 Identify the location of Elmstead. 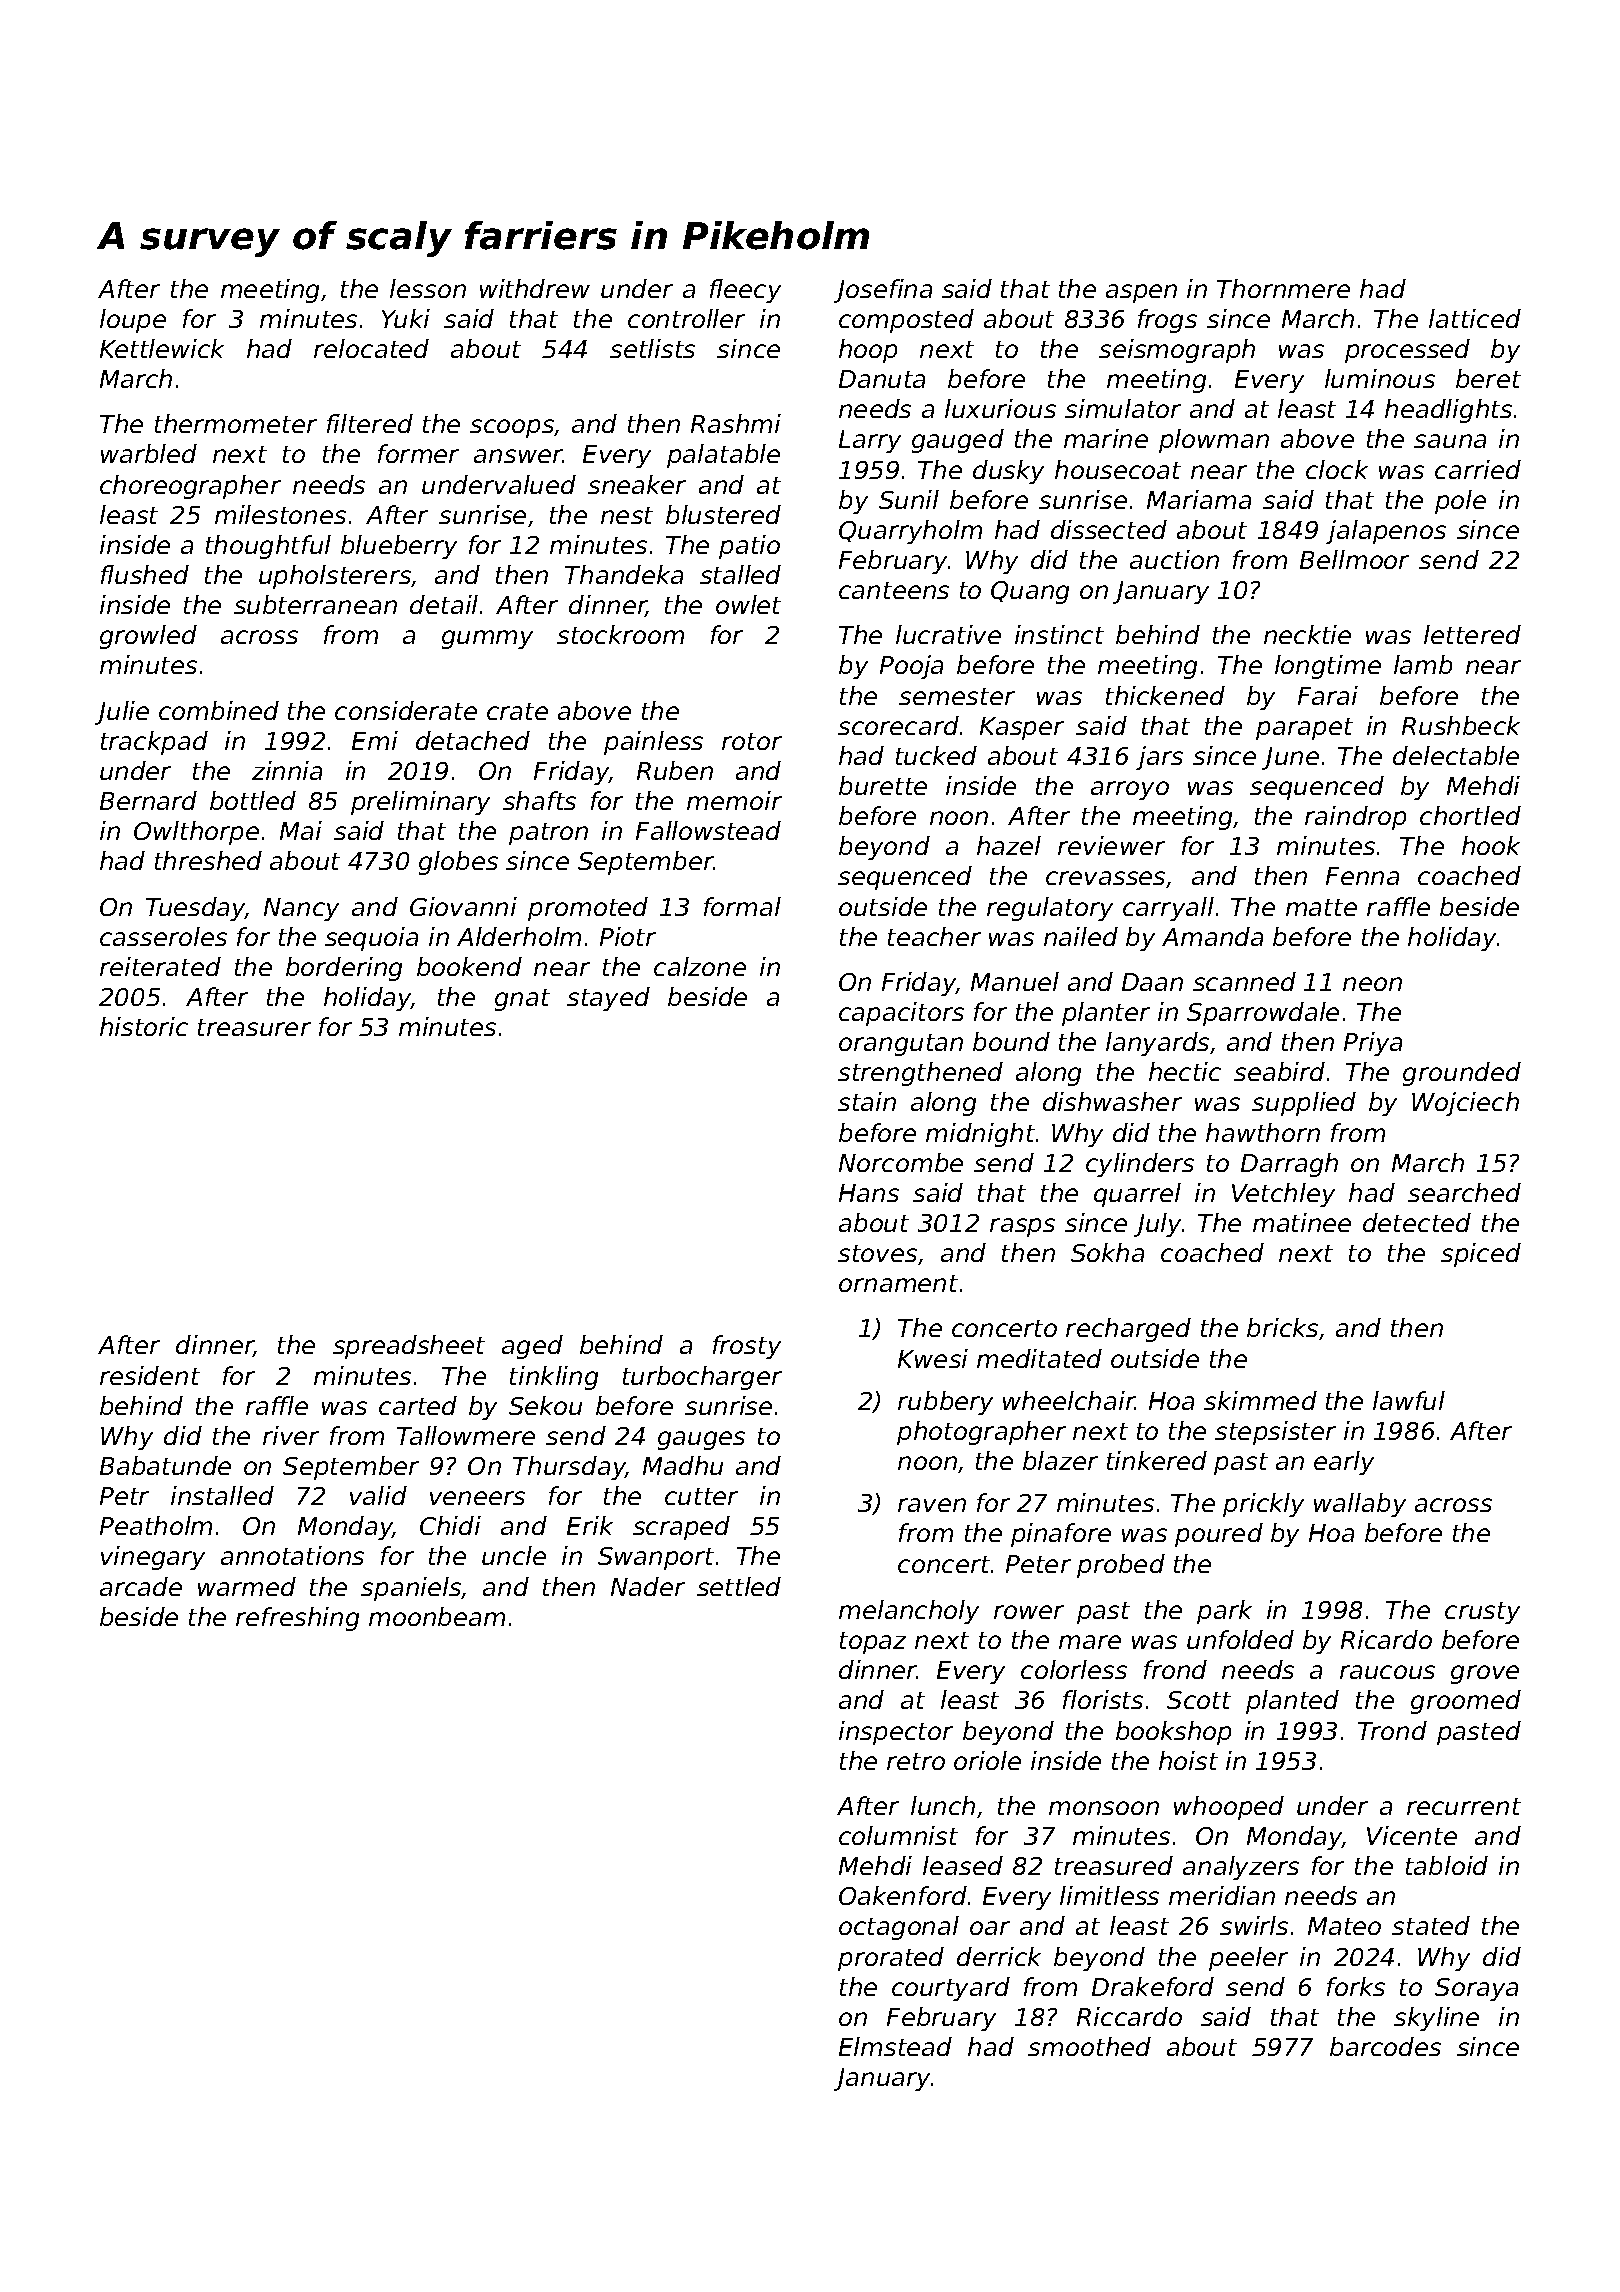
(895, 2046).
